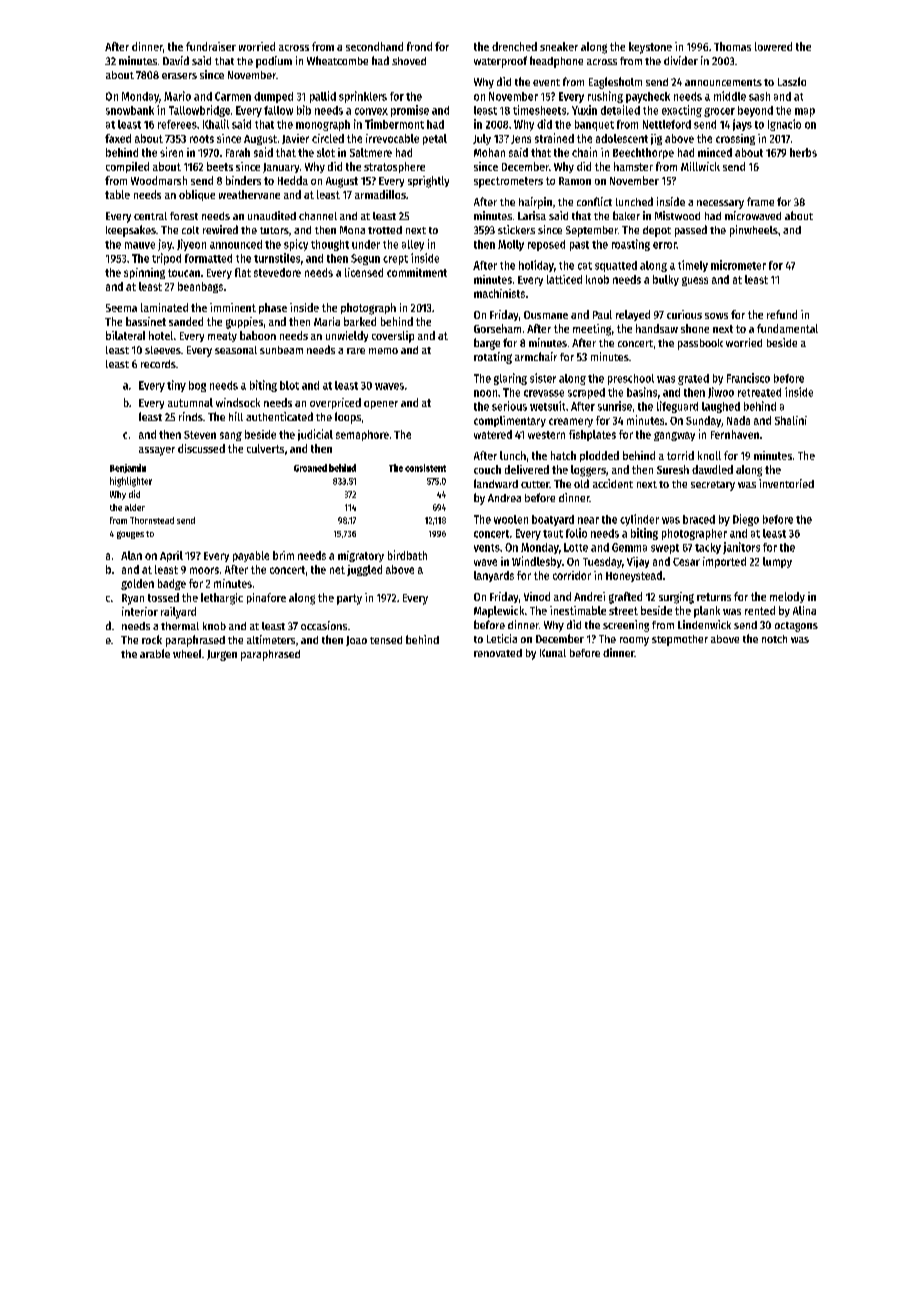  I want to click on drenched, so click(514, 46).
